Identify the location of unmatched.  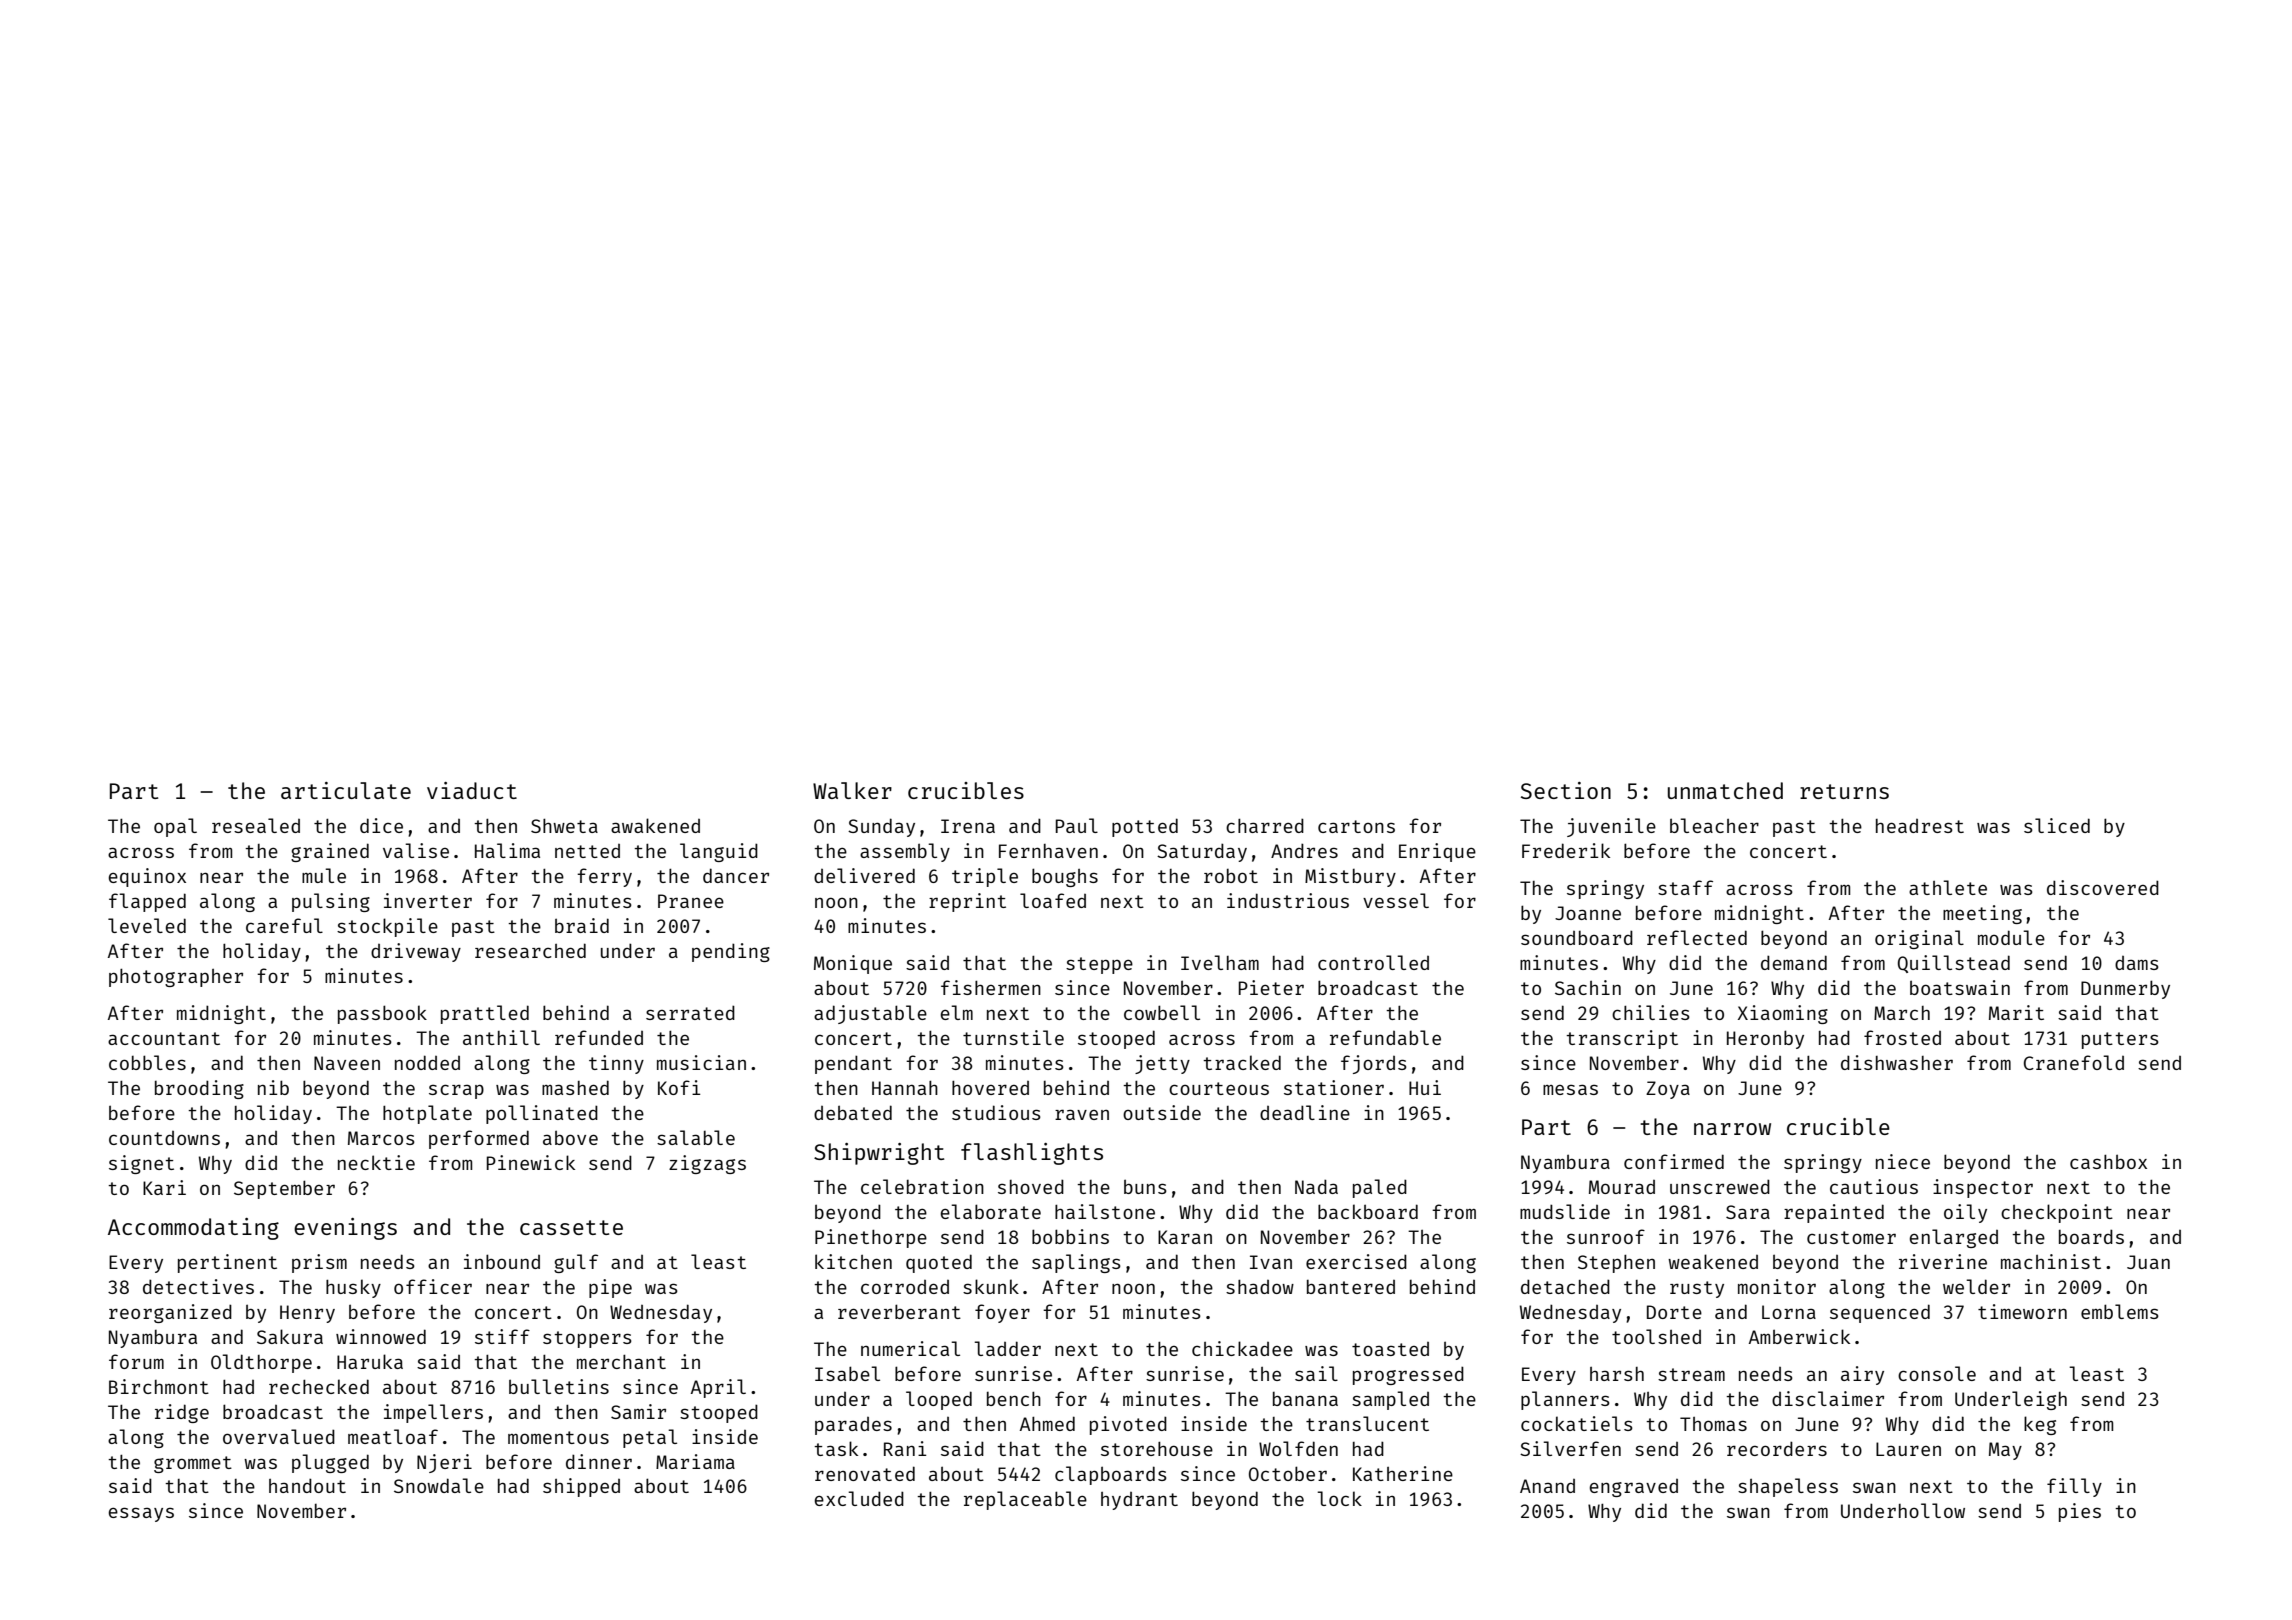
(1725, 790).
